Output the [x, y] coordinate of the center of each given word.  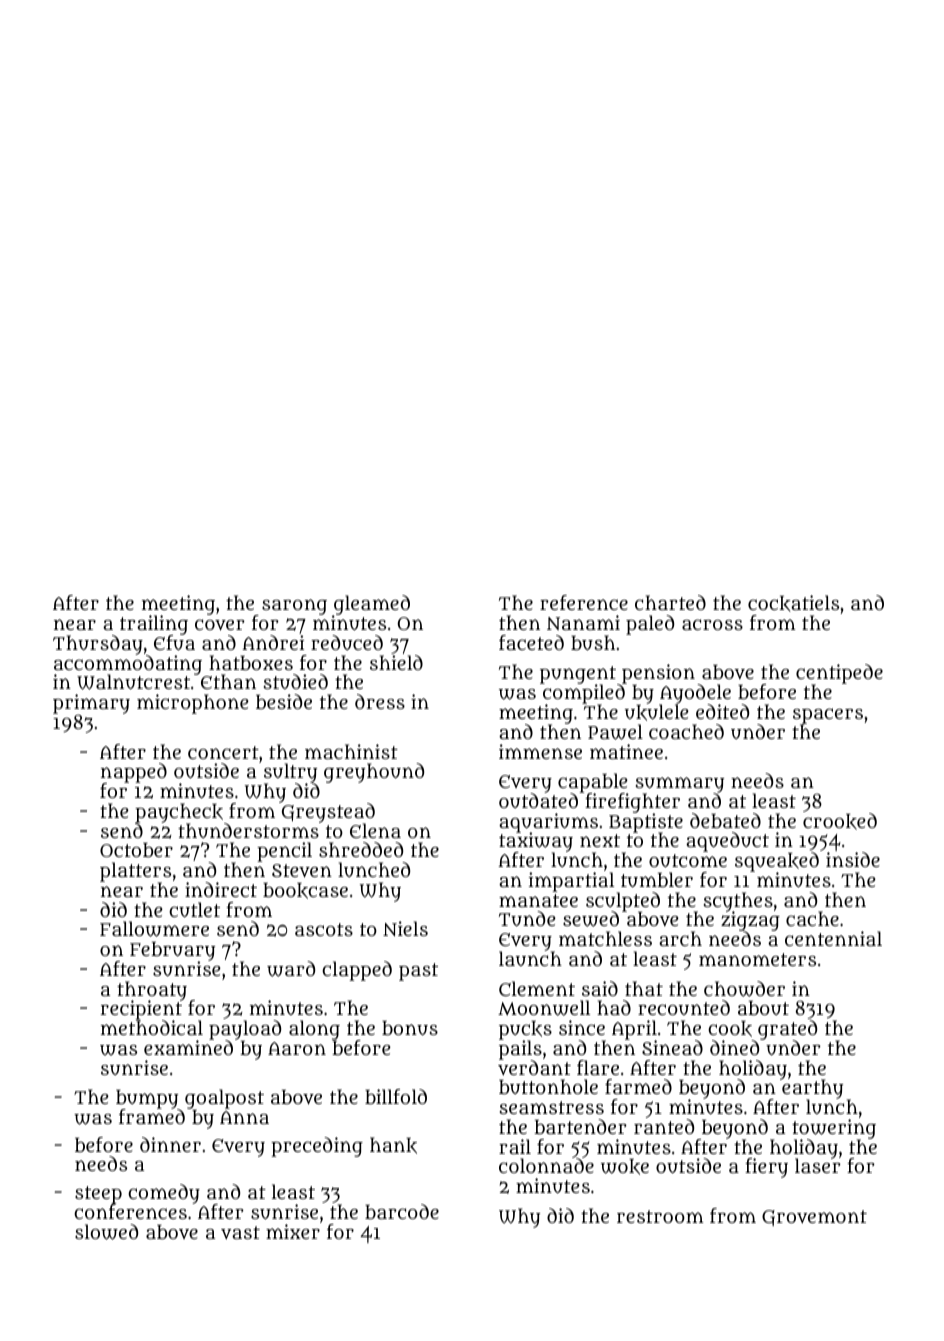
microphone [193, 704]
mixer [293, 1231]
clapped [357, 971]
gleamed [371, 605]
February [172, 951]
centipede [839, 674]
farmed [638, 1086]
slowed [106, 1232]
